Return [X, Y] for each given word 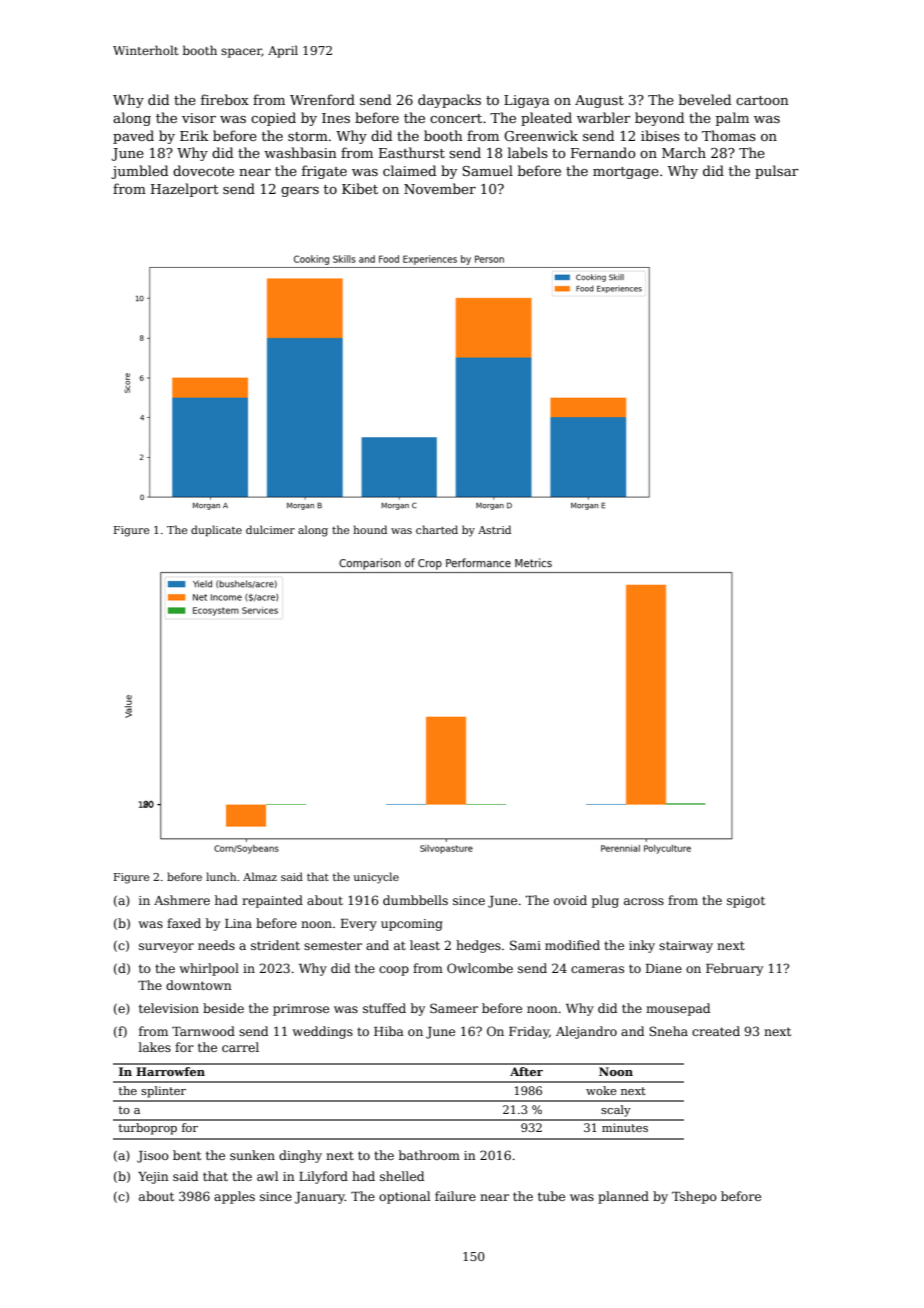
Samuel [487, 170]
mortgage [626, 173]
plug [605, 901]
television [169, 1008]
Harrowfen [170, 1071]
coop [394, 971]
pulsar [777, 172]
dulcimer [270, 529]
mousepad [678, 1009]
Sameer [454, 1008]
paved [133, 137]
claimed [409, 170]
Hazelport [185, 190]
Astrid [494, 529]
